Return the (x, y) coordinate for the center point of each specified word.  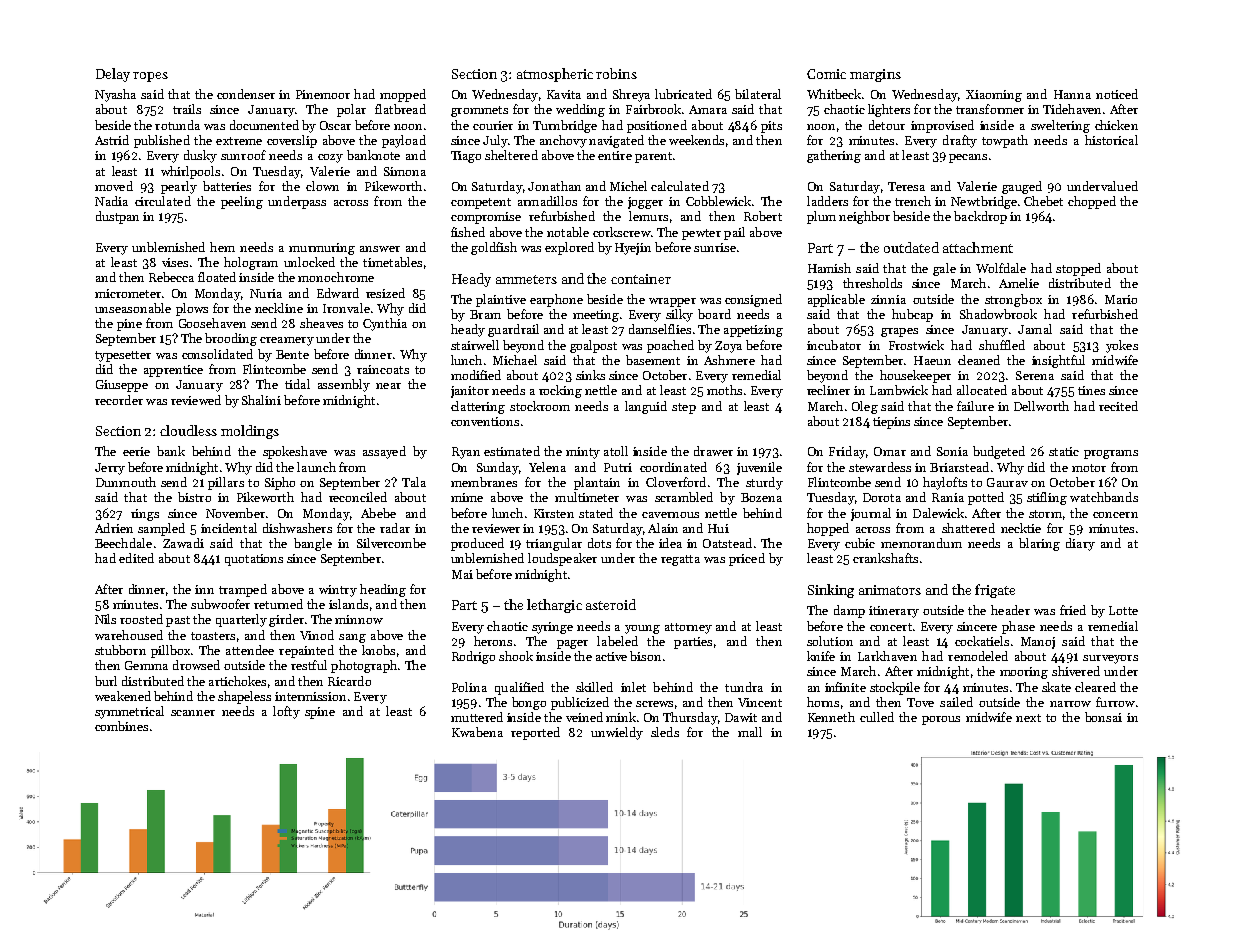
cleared (1095, 687)
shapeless (244, 697)
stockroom (540, 406)
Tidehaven (1072, 109)
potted (986, 498)
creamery (287, 341)
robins (616, 73)
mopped (403, 95)
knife (821, 656)
